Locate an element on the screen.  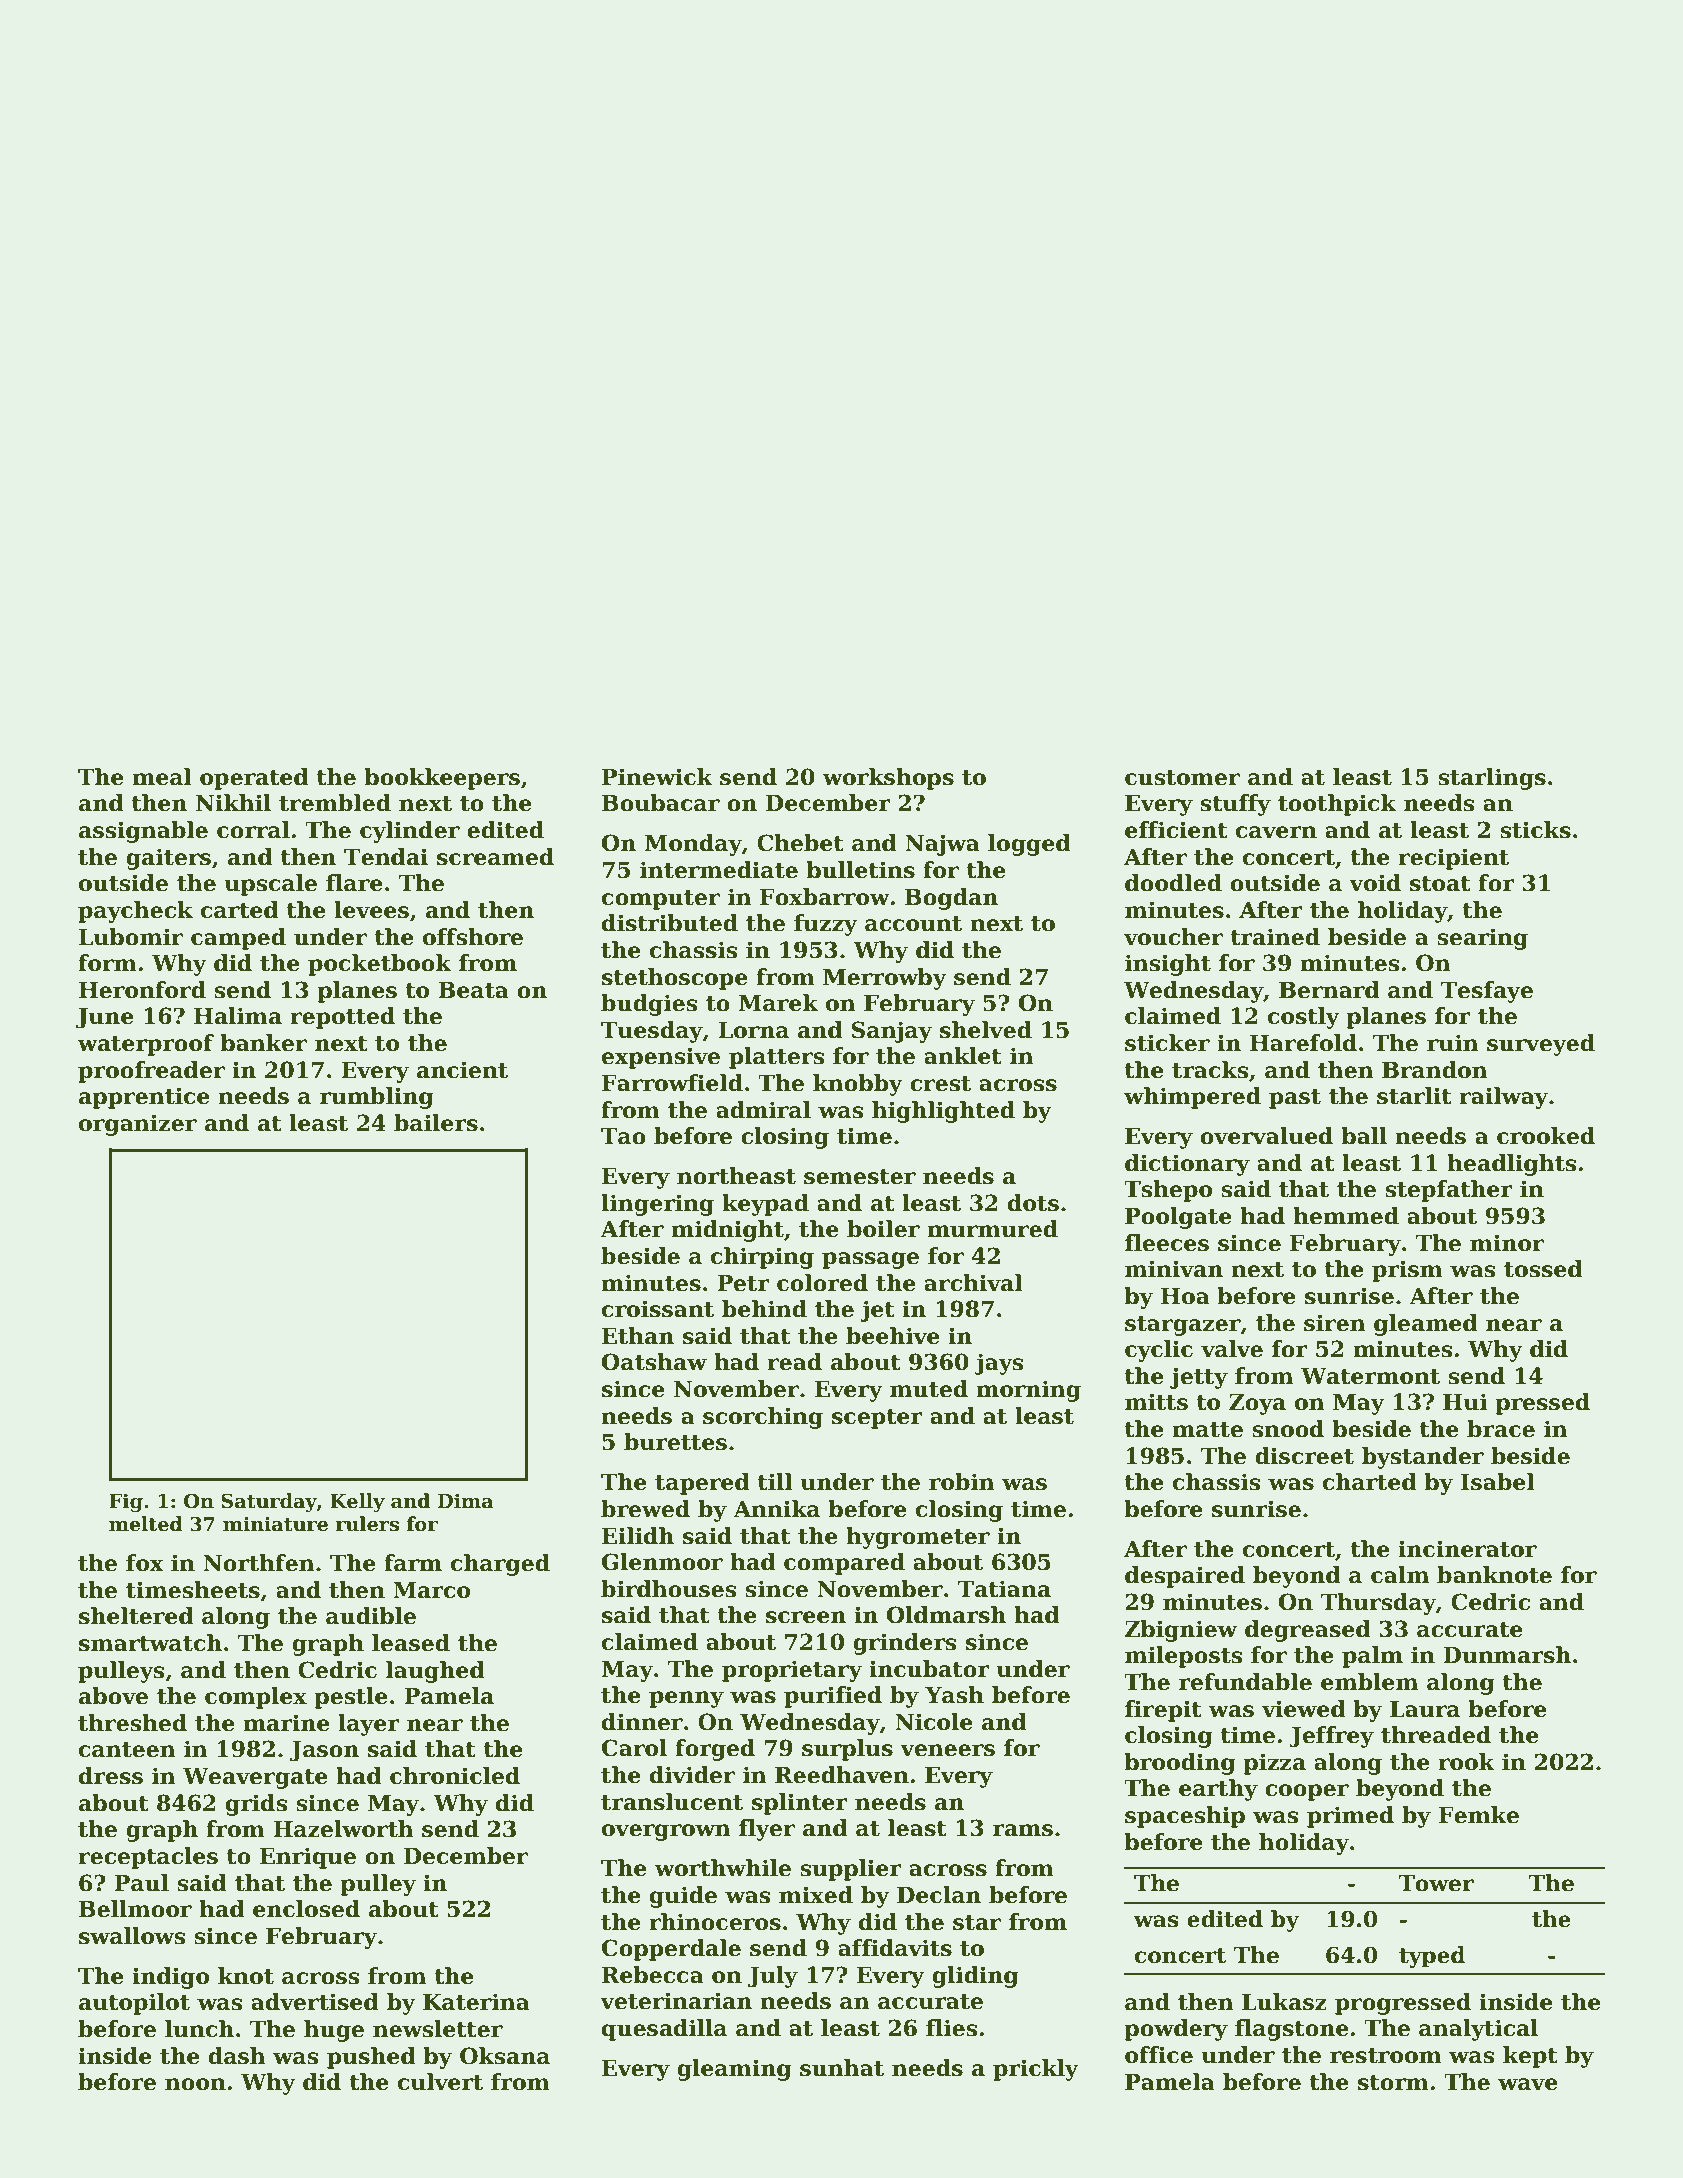
organizer is located at coordinates (138, 1125).
